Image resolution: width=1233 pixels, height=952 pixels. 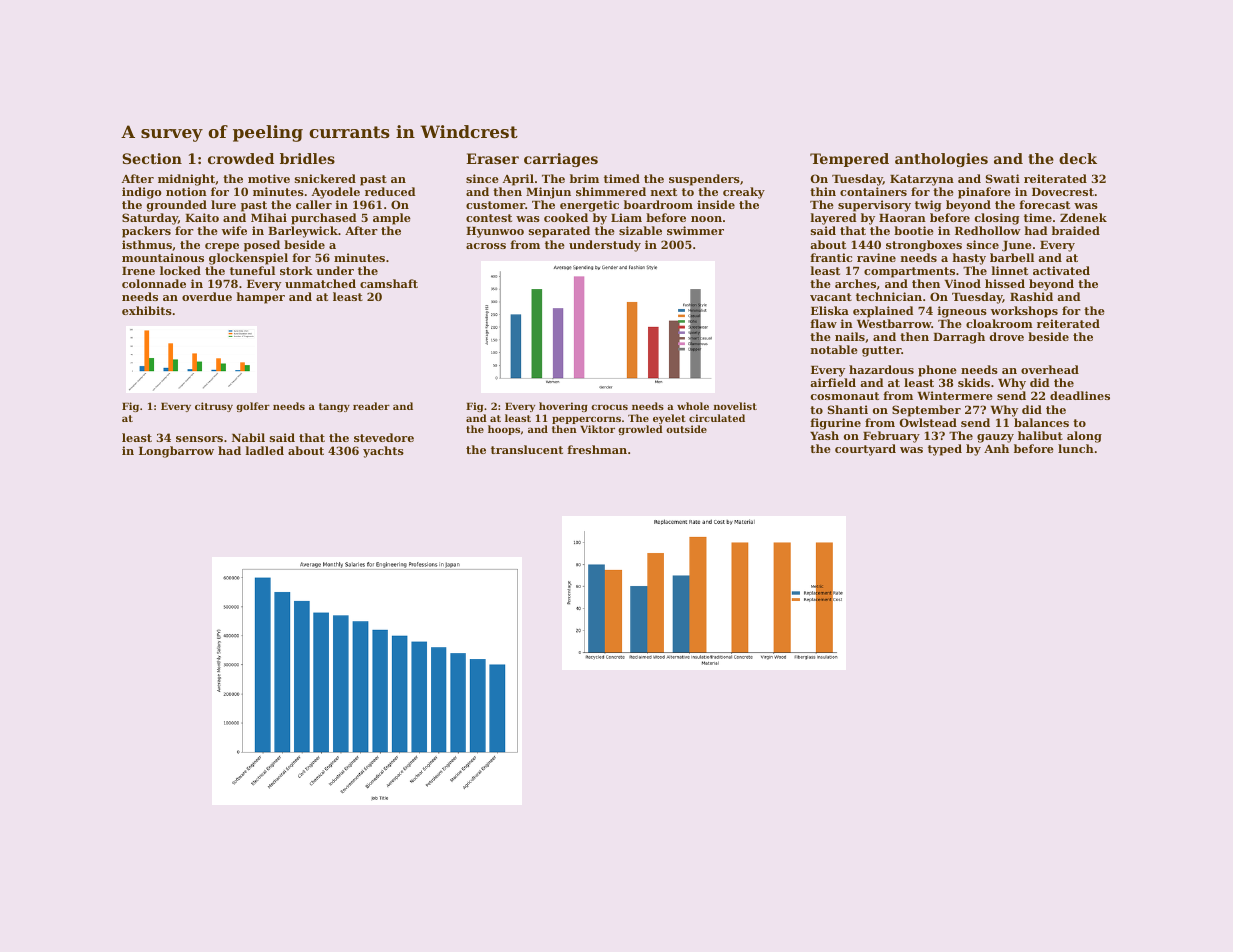 What do you see at coordinates (561, 160) in the document?
I see `carriages` at bounding box center [561, 160].
